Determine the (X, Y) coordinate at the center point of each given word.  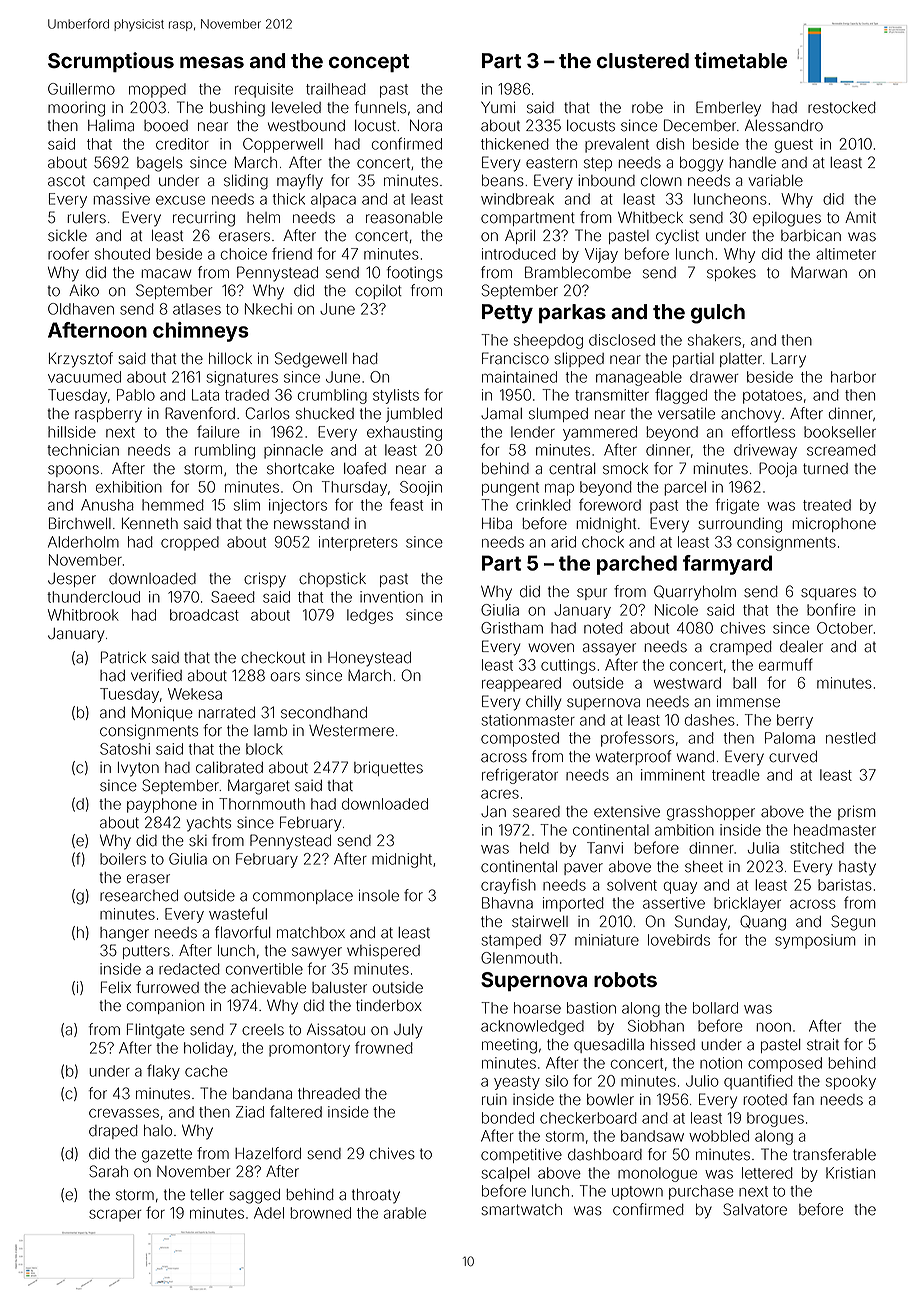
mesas (212, 62)
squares (828, 594)
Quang (763, 923)
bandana (262, 1094)
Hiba (497, 524)
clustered (643, 61)
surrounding (740, 525)
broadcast (204, 615)
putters (146, 952)
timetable (740, 60)
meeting (509, 1046)
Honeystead (369, 659)
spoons (73, 471)
